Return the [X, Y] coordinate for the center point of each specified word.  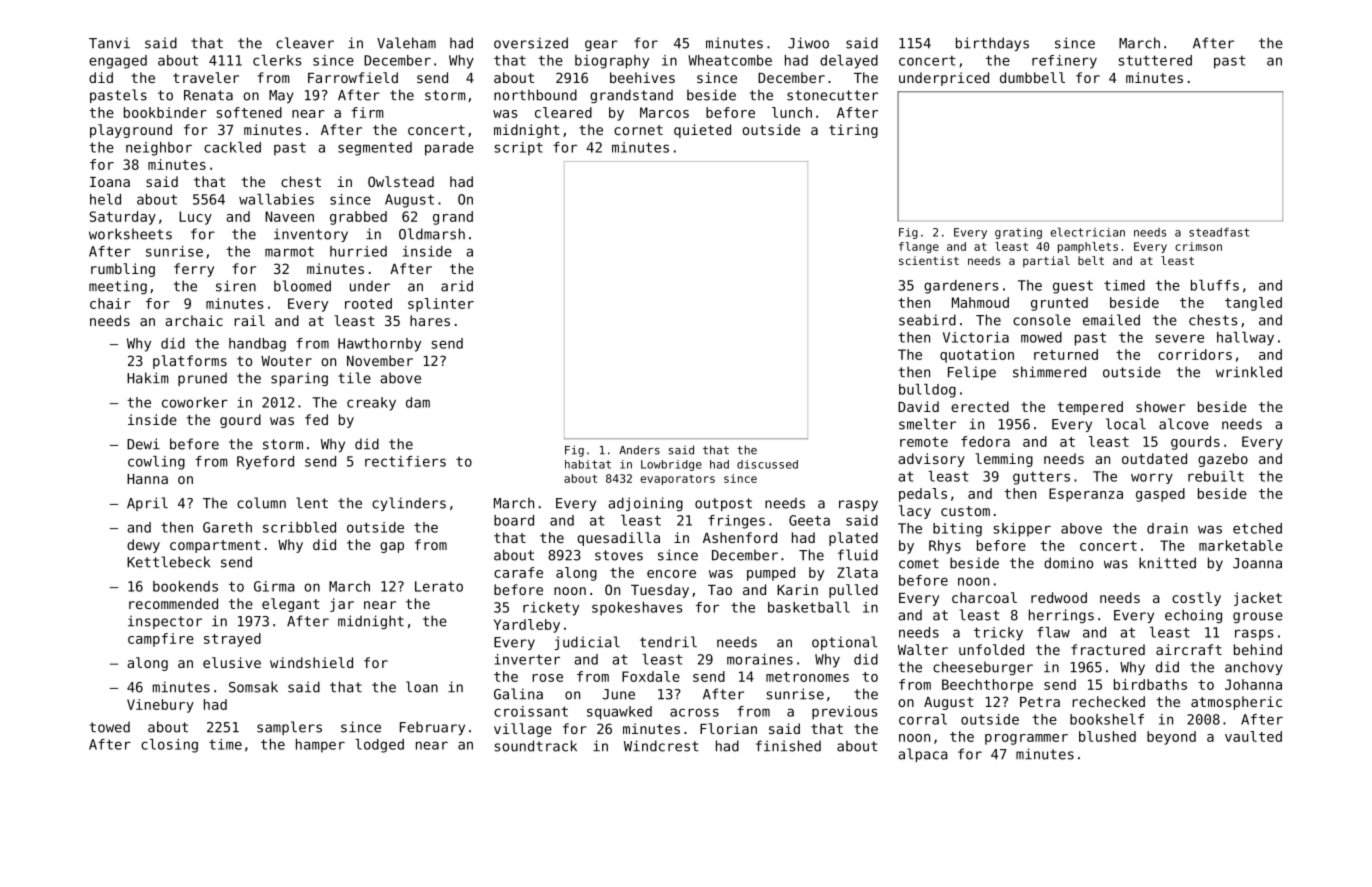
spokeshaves [637, 609]
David [918, 406]
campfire [161, 640]
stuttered [1155, 60]
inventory [311, 235]
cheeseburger [983, 668]
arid [457, 286]
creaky [371, 404]
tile [354, 378]
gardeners [961, 287]
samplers [289, 728]
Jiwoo [808, 43]
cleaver [305, 43]
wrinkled [1249, 372]
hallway [1245, 339]
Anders [639, 450]
